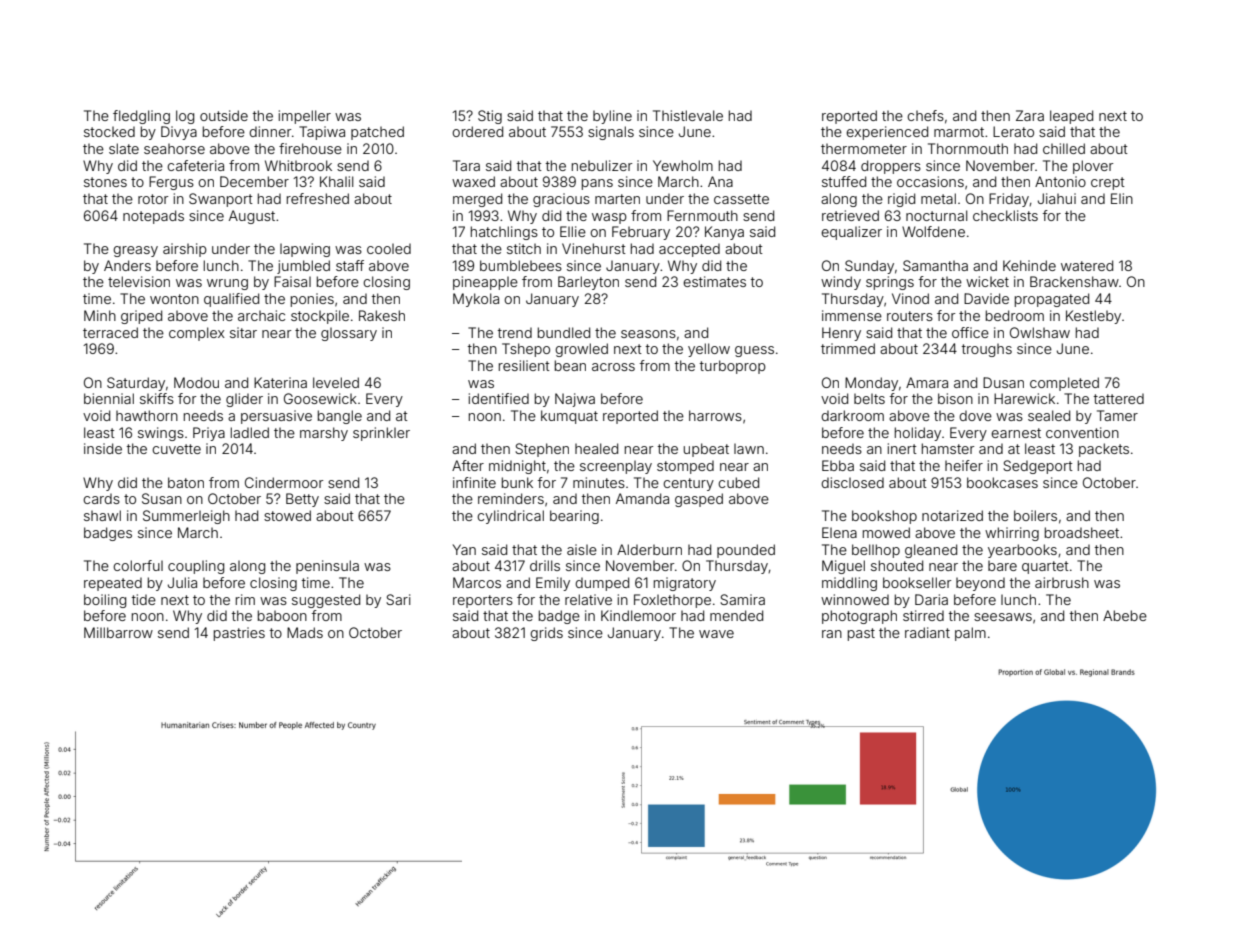 The image size is (1233, 952). Describe the element at coordinates (1093, 317) in the document. I see `Kestleby` at that location.
